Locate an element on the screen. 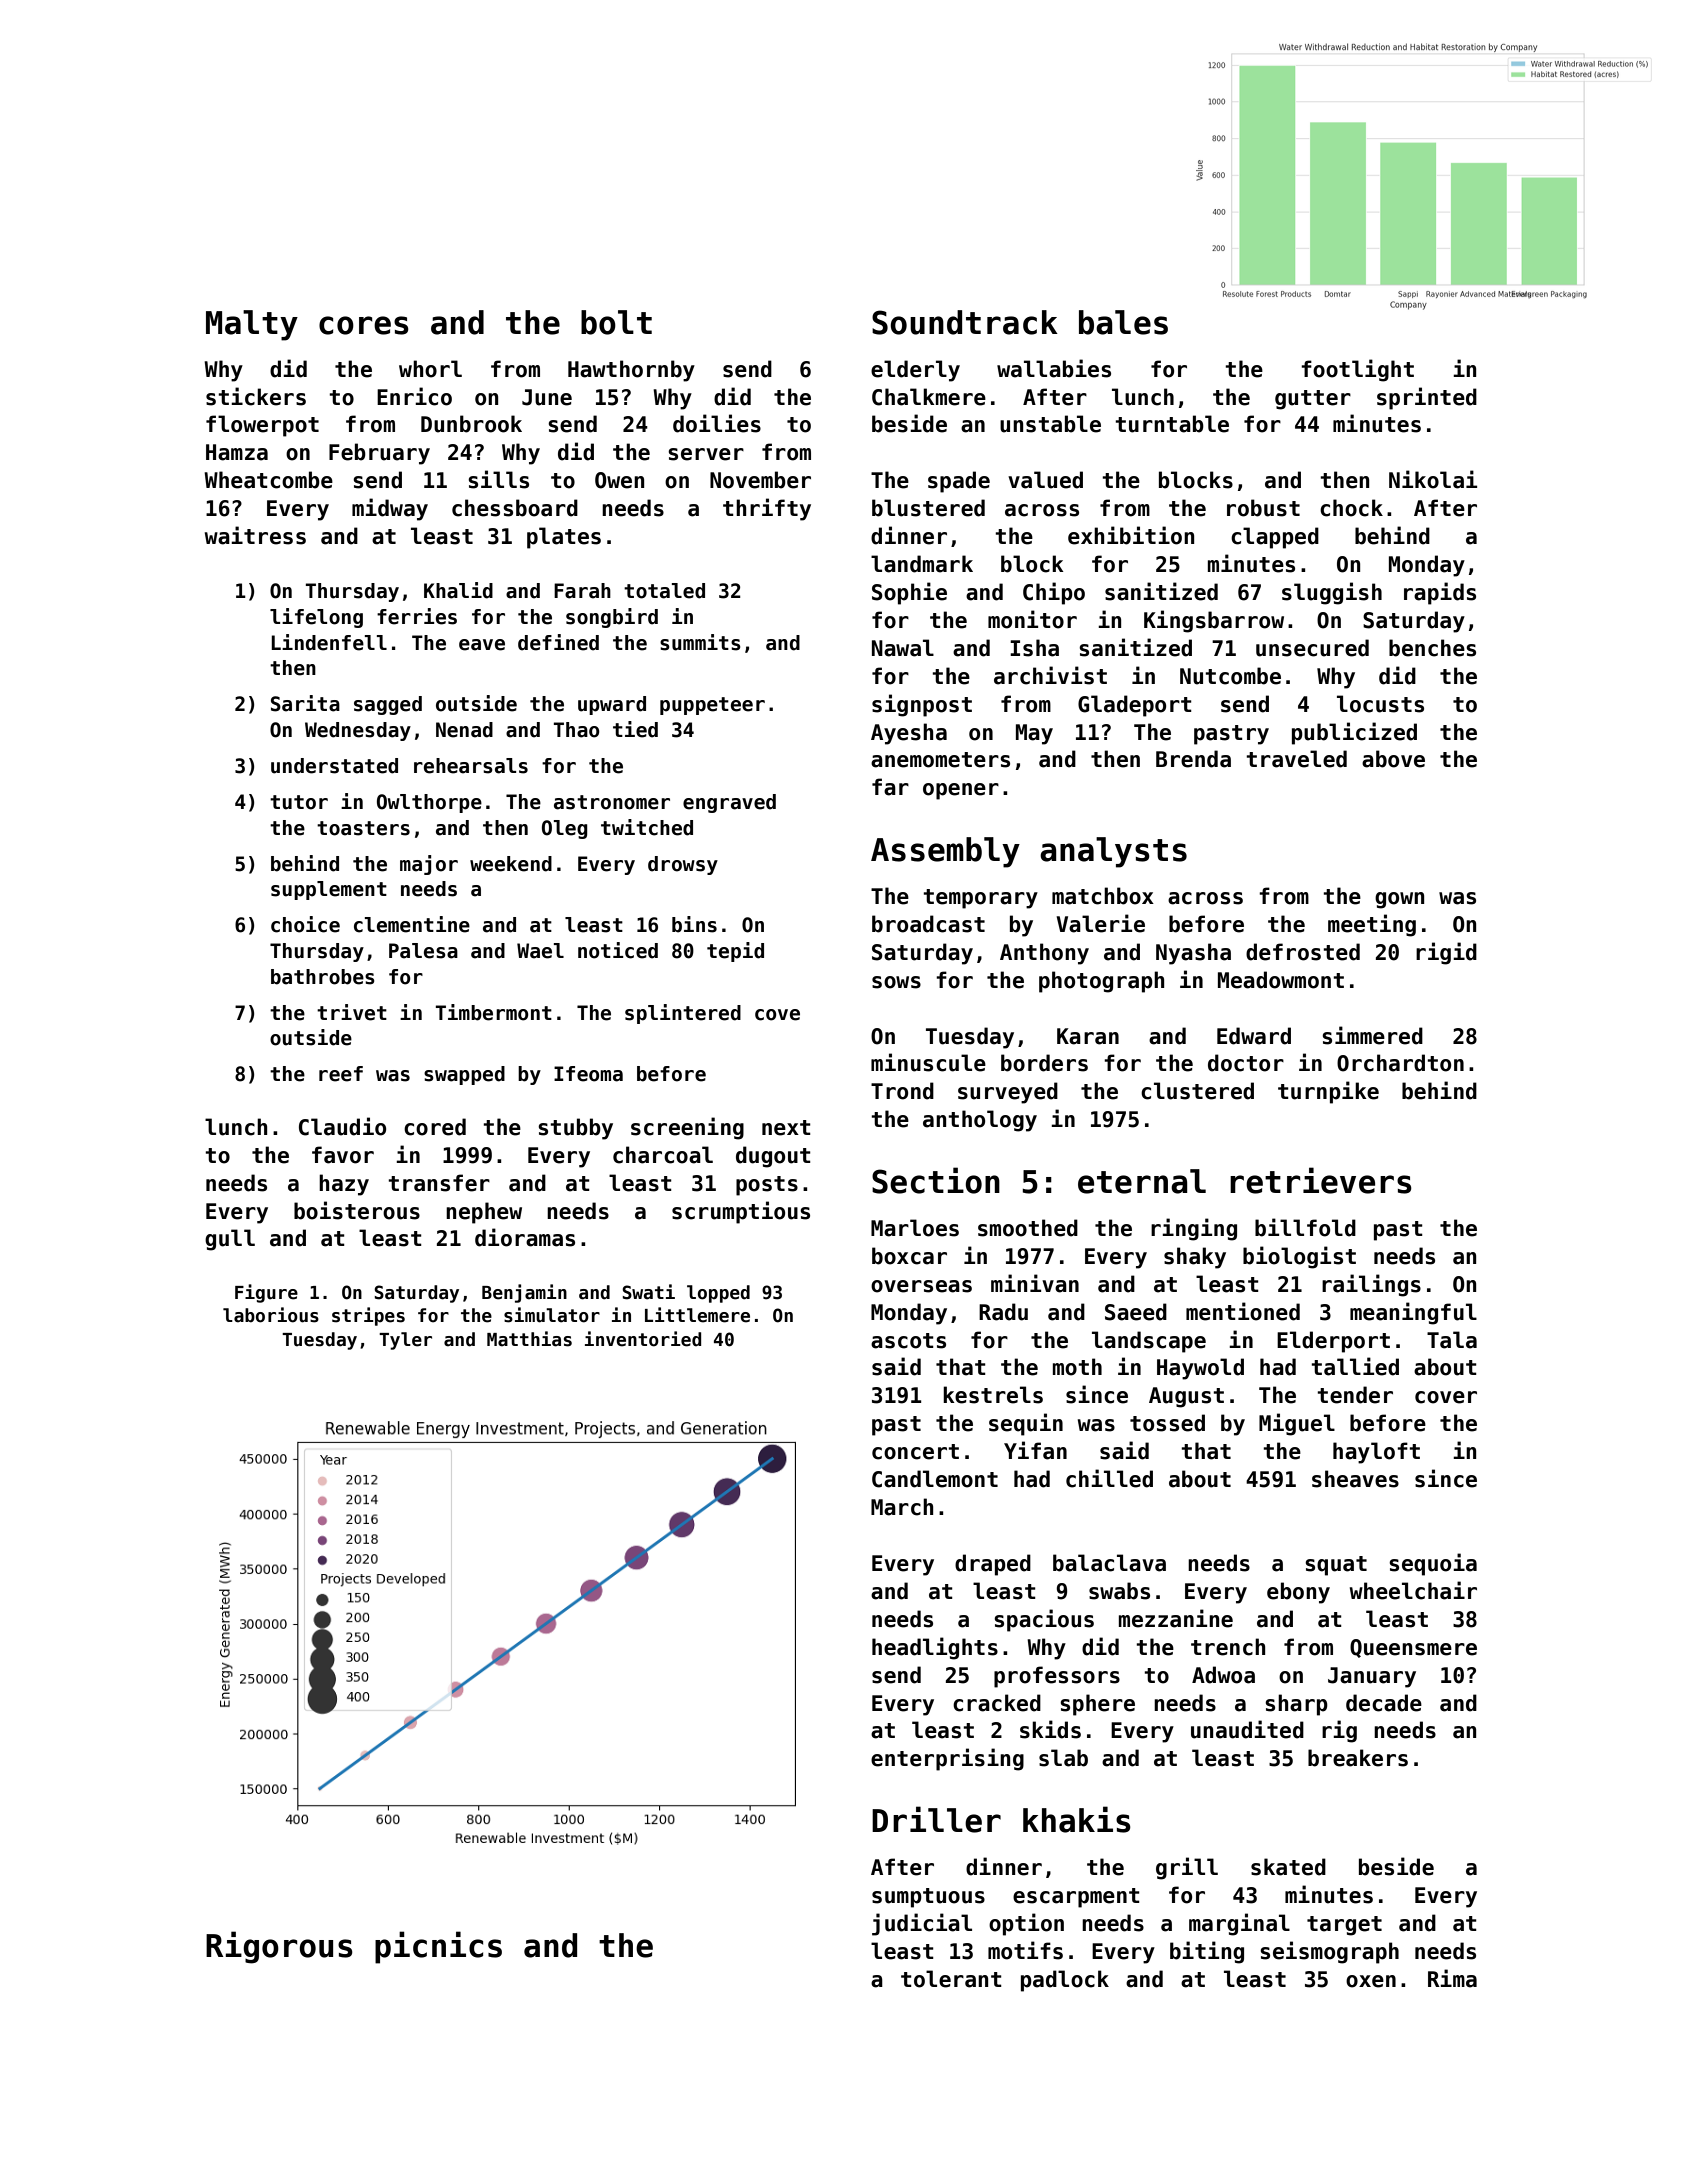  rigid is located at coordinates (1446, 953).
